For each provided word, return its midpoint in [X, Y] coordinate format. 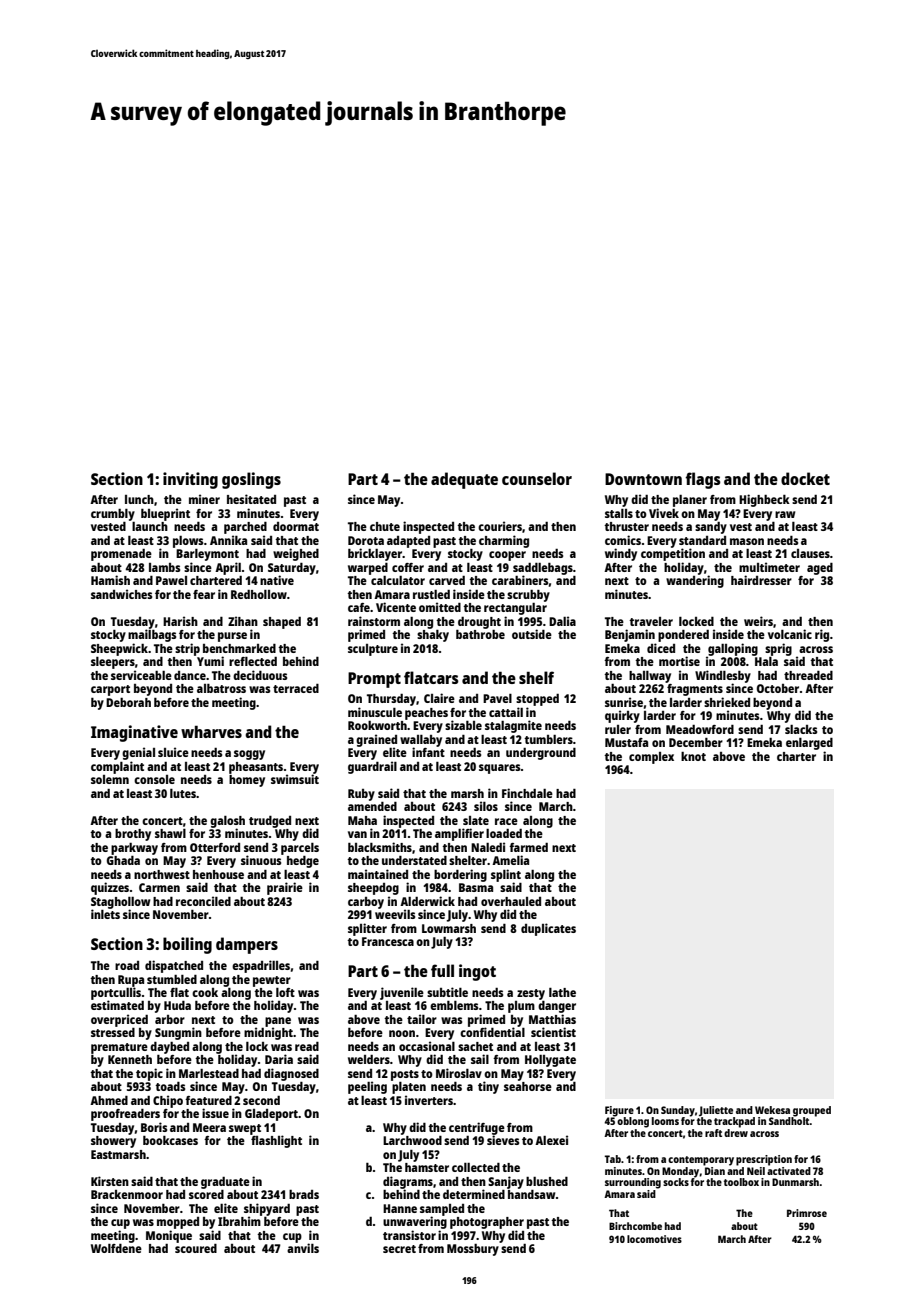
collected [476, 1167]
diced [661, 648]
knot [693, 756]
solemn [110, 779]
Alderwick [427, 901]
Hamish [110, 580]
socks [676, 1182]
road [127, 965]
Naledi [488, 847]
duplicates [548, 929]
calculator [398, 580]
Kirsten [110, 1181]
